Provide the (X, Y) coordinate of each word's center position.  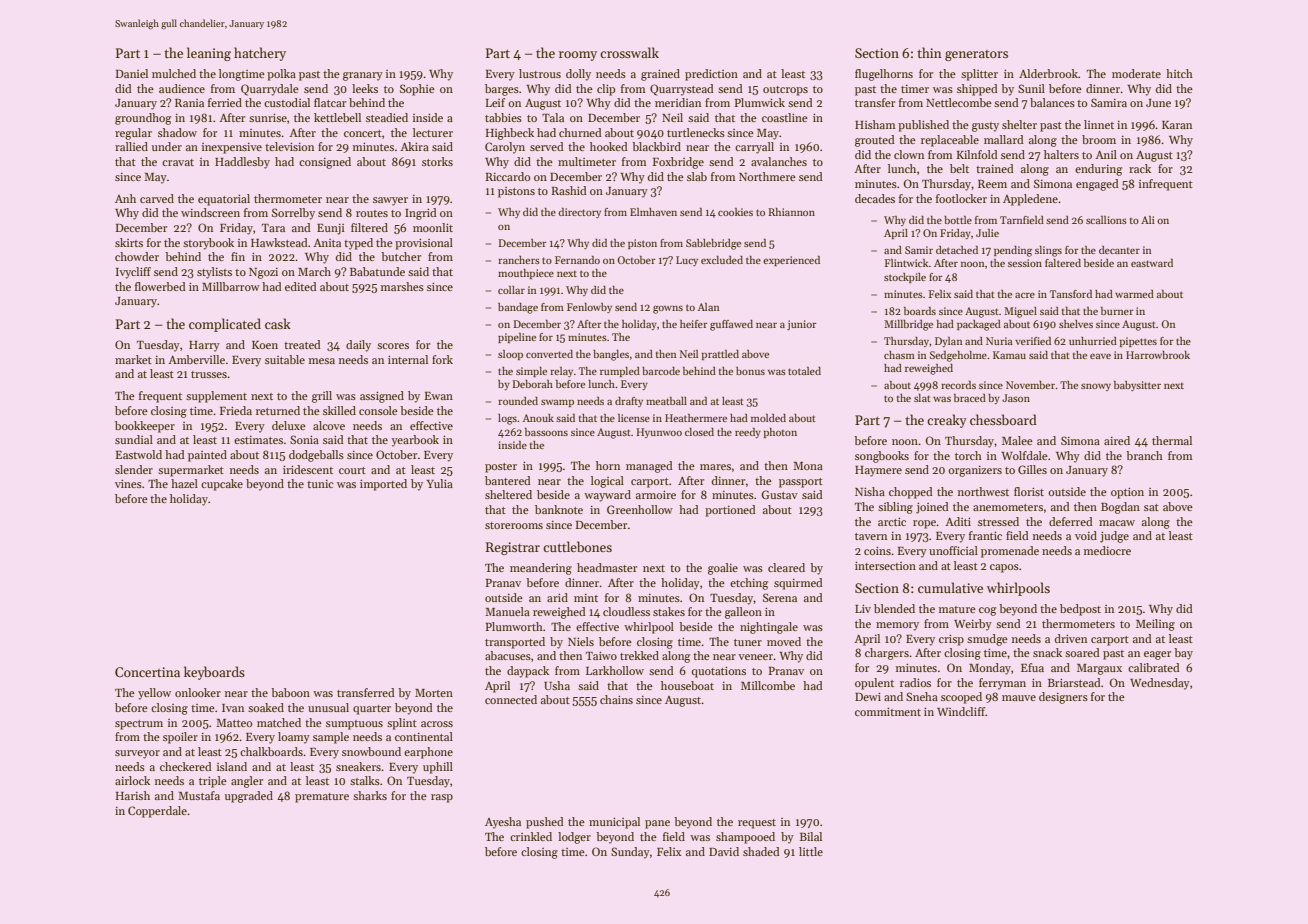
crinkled (531, 836)
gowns (668, 309)
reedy (748, 433)
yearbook (415, 441)
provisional (424, 244)
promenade (1010, 552)
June (1158, 103)
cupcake (222, 485)
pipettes (1138, 342)
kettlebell (337, 117)
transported (515, 643)
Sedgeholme (958, 356)
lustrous (540, 73)
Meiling (1155, 625)
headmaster (607, 567)
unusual (328, 707)
